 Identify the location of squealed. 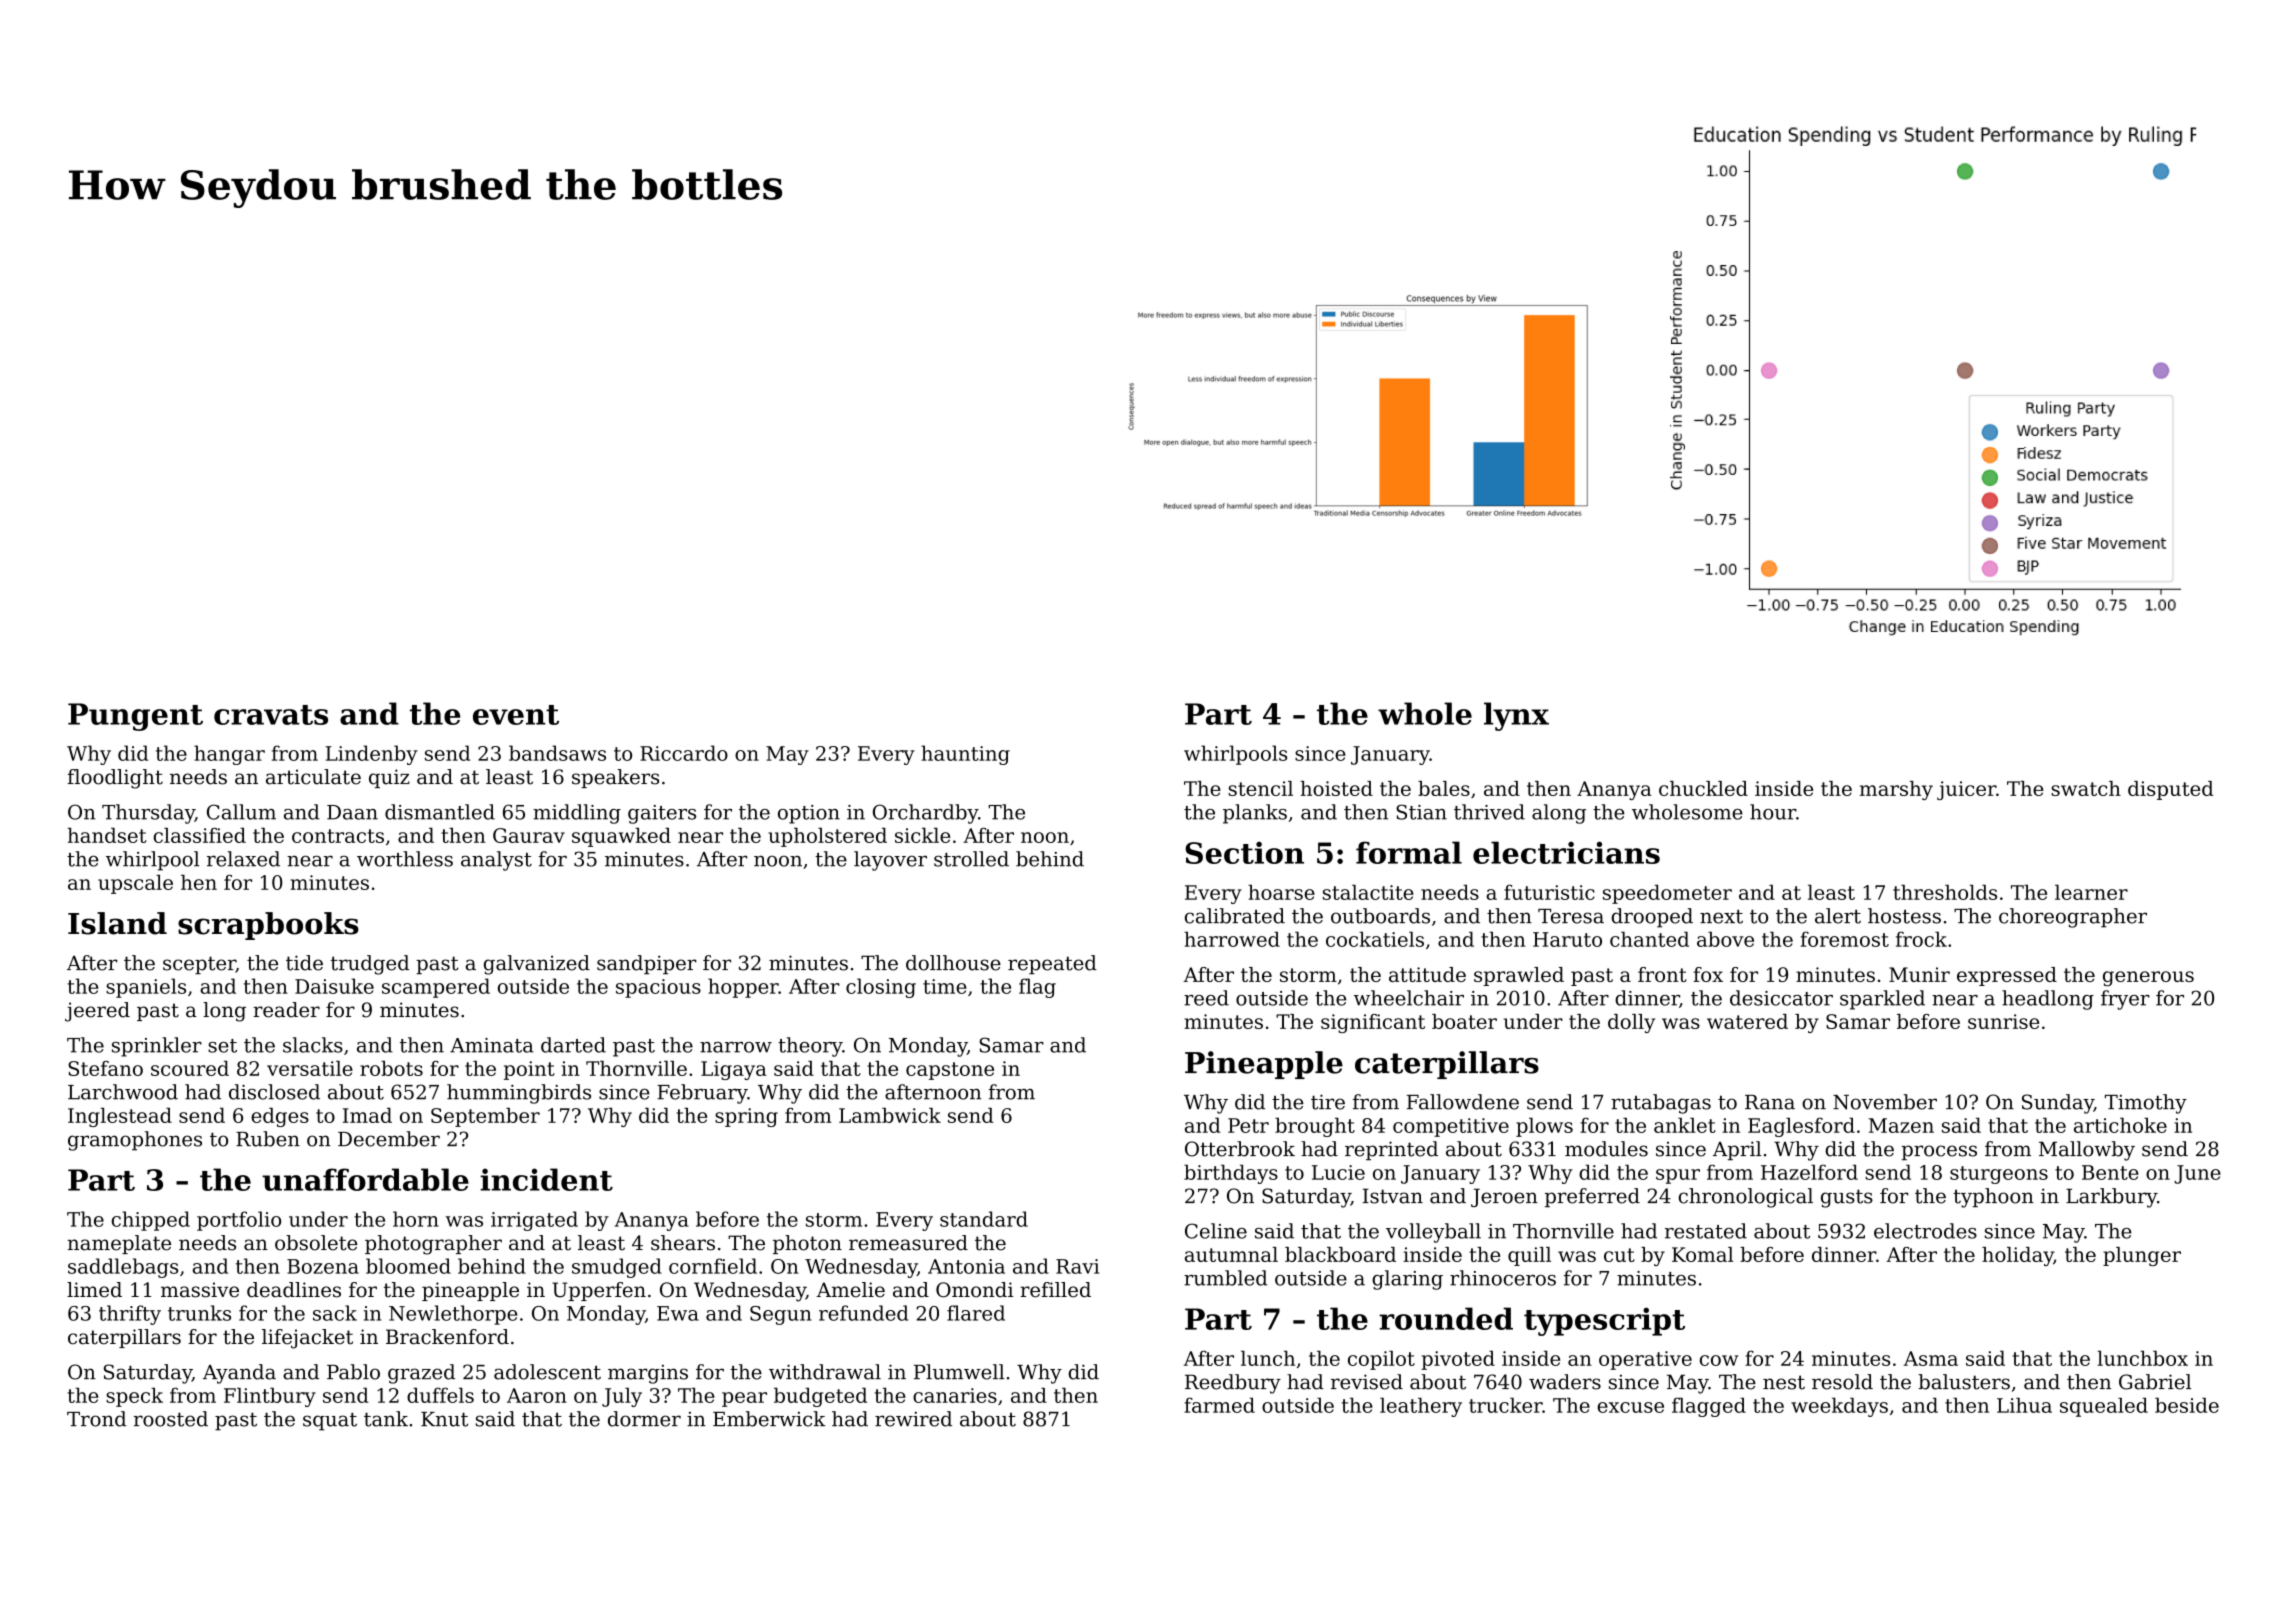
(2104, 1407).
